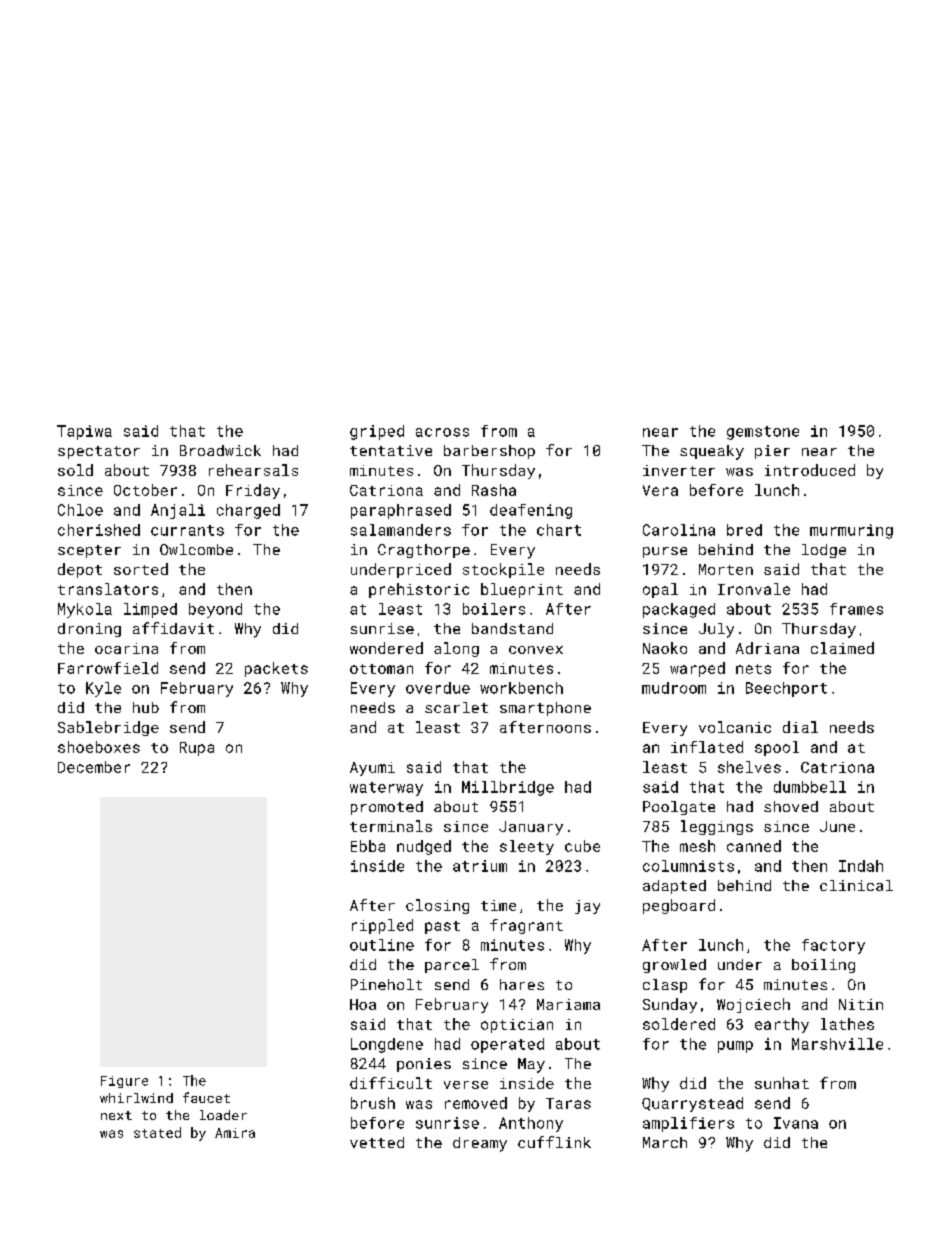  Describe the element at coordinates (99, 452) in the document. I see `spectator` at that location.
